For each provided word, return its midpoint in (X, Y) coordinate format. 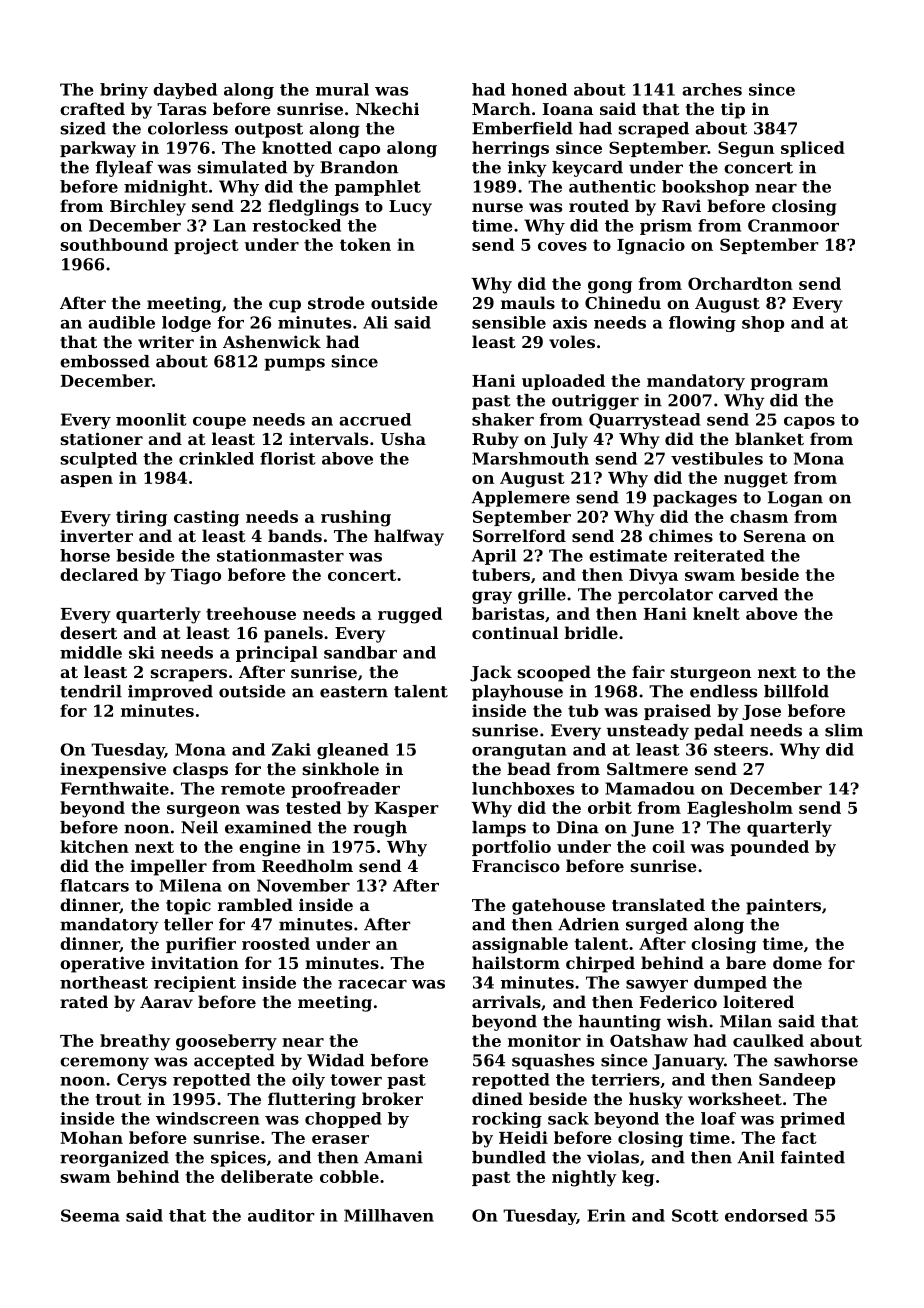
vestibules (717, 458)
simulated (242, 167)
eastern (354, 692)
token (365, 244)
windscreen (207, 1118)
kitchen (94, 846)
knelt (716, 613)
